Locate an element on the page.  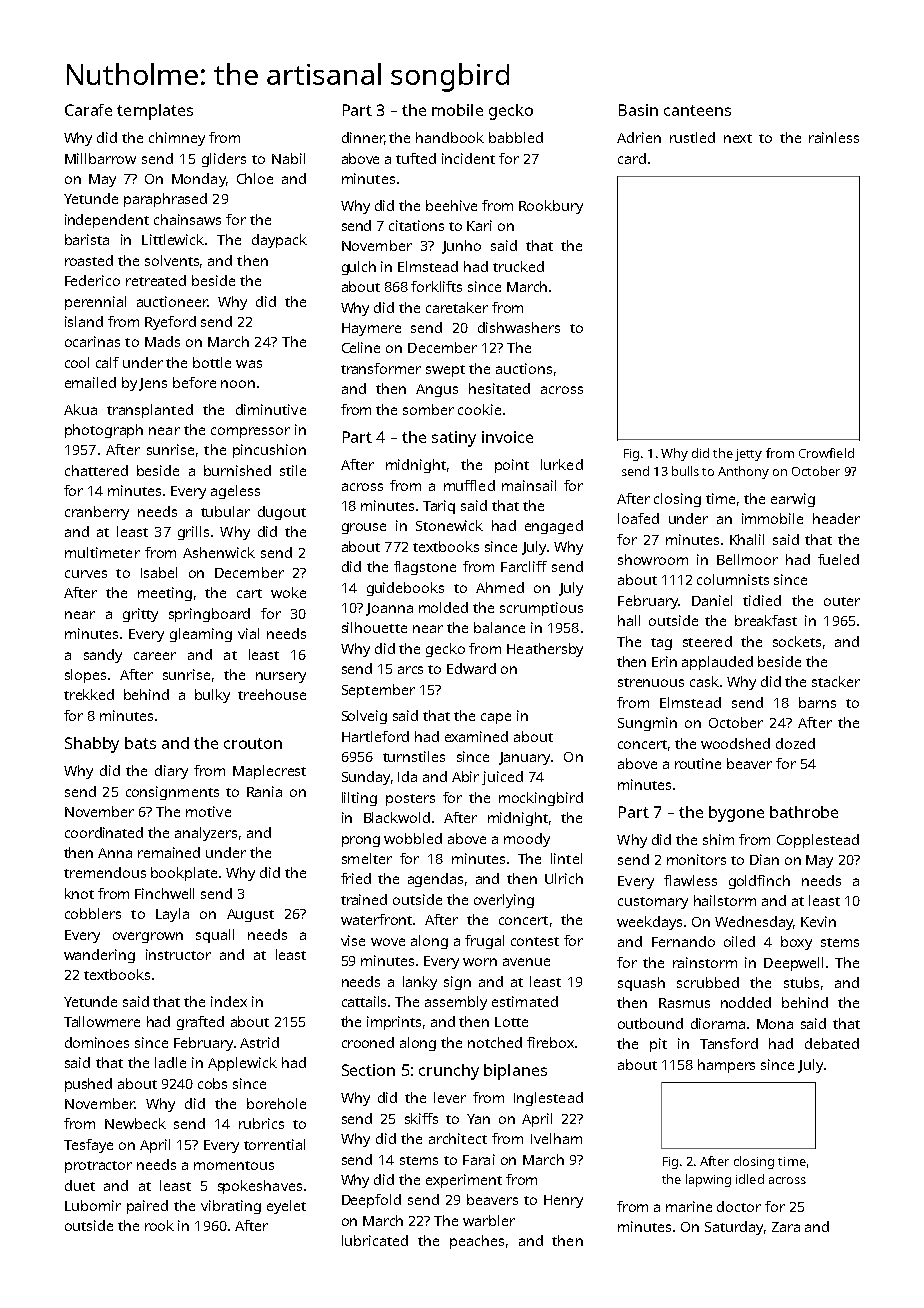
Lubomir is located at coordinates (93, 1205).
